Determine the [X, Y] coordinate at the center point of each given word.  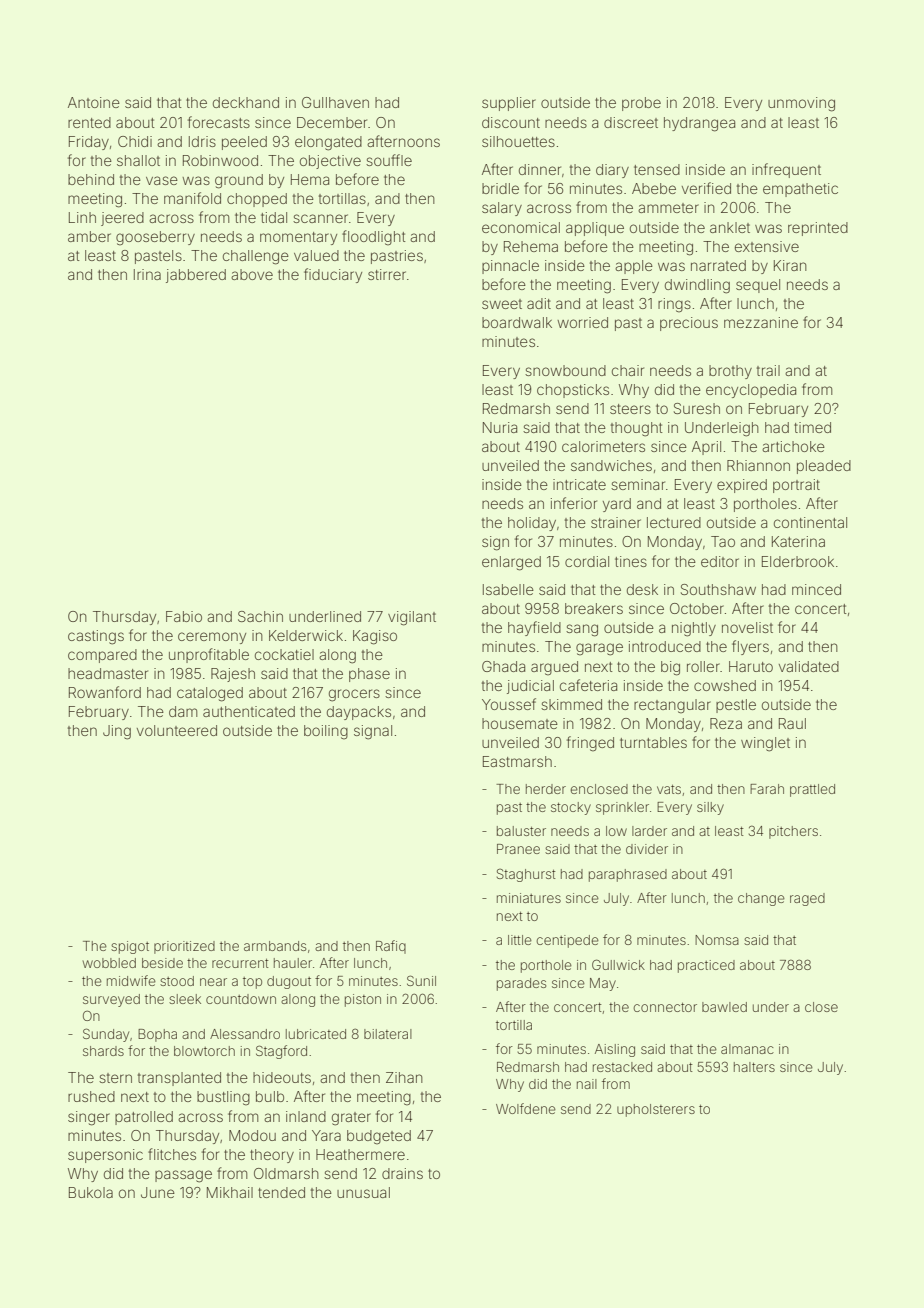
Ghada [503, 666]
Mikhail [230, 1192]
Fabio [184, 616]
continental [810, 522]
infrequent [786, 170]
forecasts [219, 122]
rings [674, 305]
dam [183, 711]
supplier [509, 104]
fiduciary [333, 275]
